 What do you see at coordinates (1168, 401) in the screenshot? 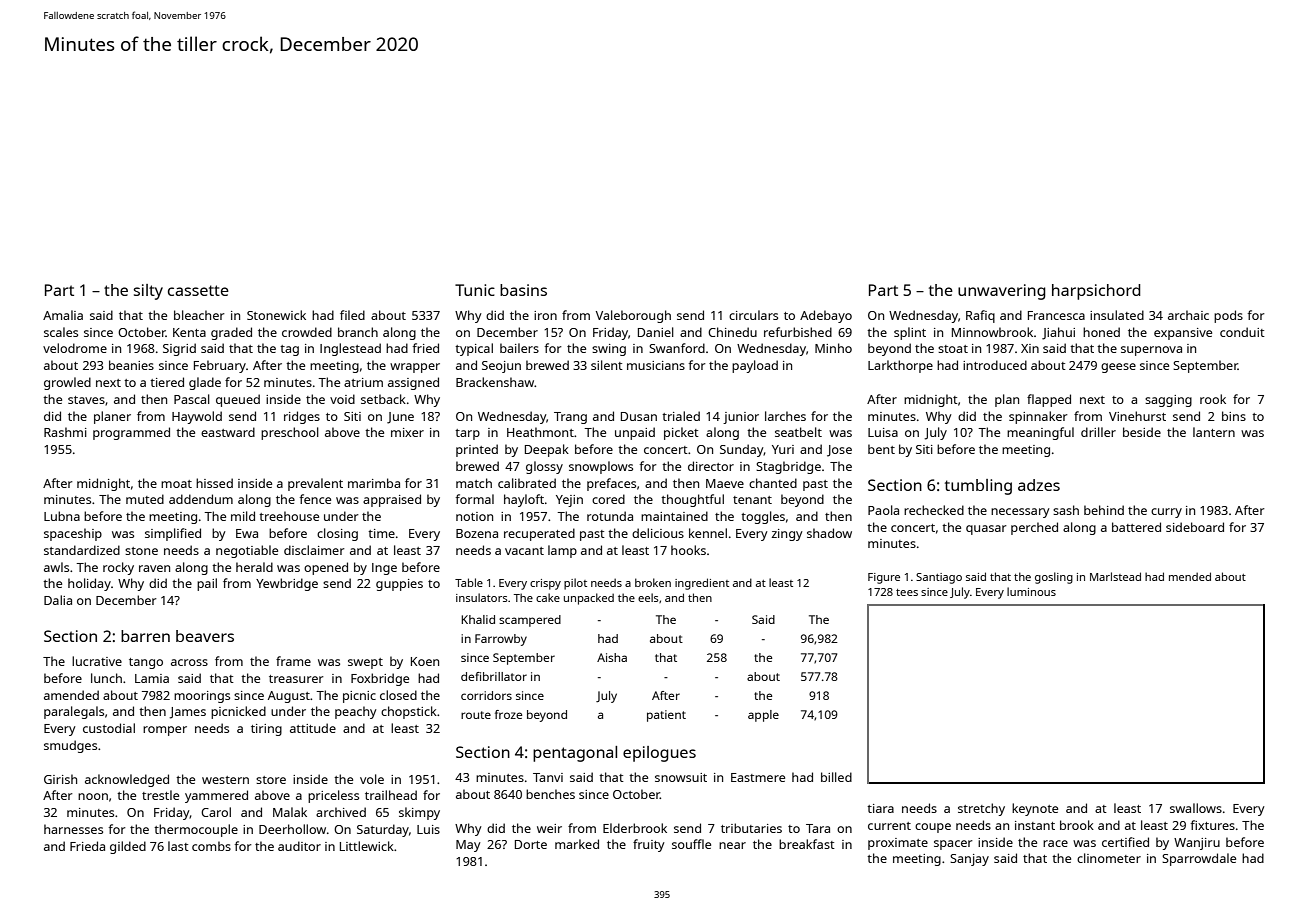
I see `sagging` at bounding box center [1168, 401].
